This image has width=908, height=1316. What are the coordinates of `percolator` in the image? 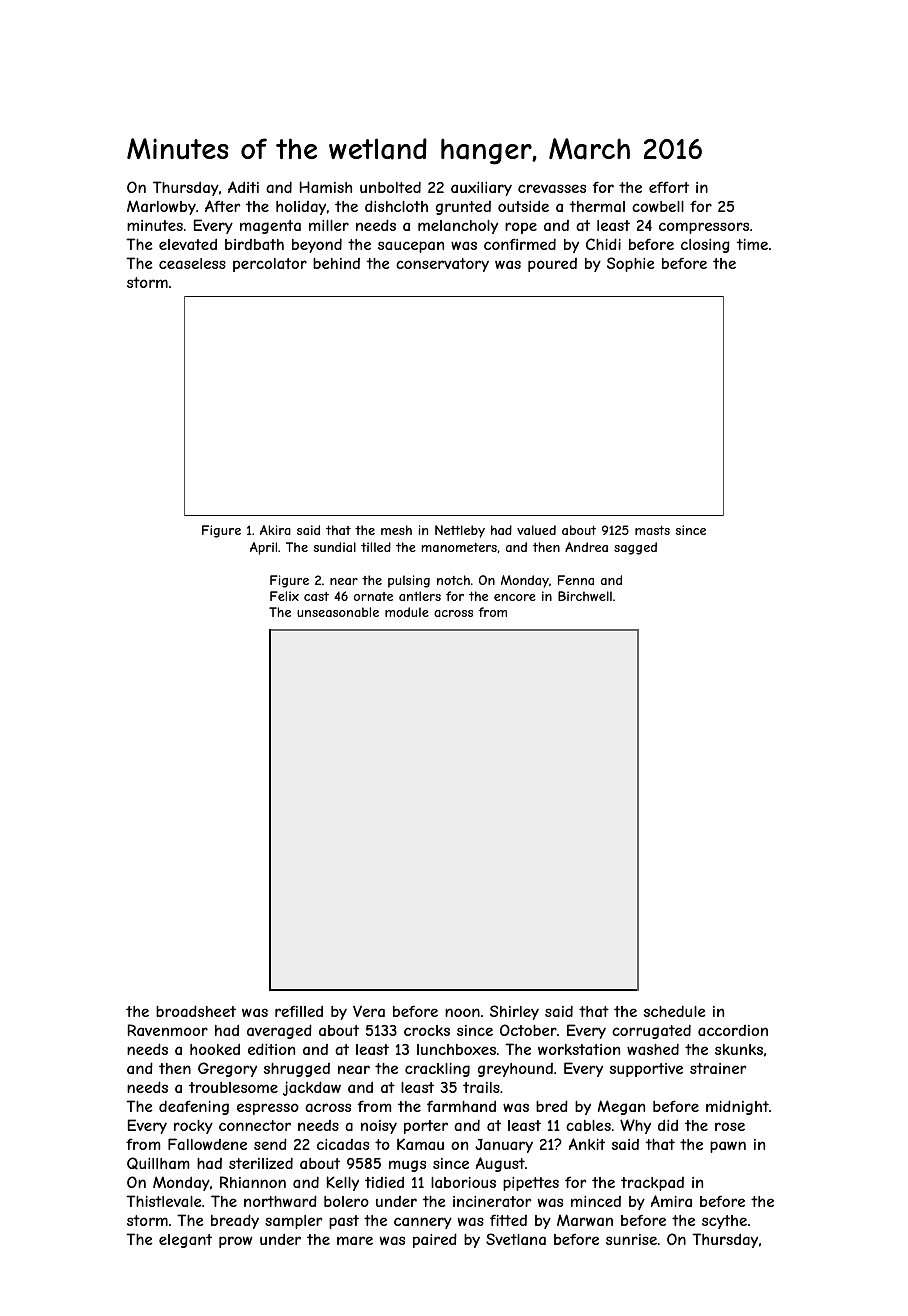 It's located at (270, 265).
